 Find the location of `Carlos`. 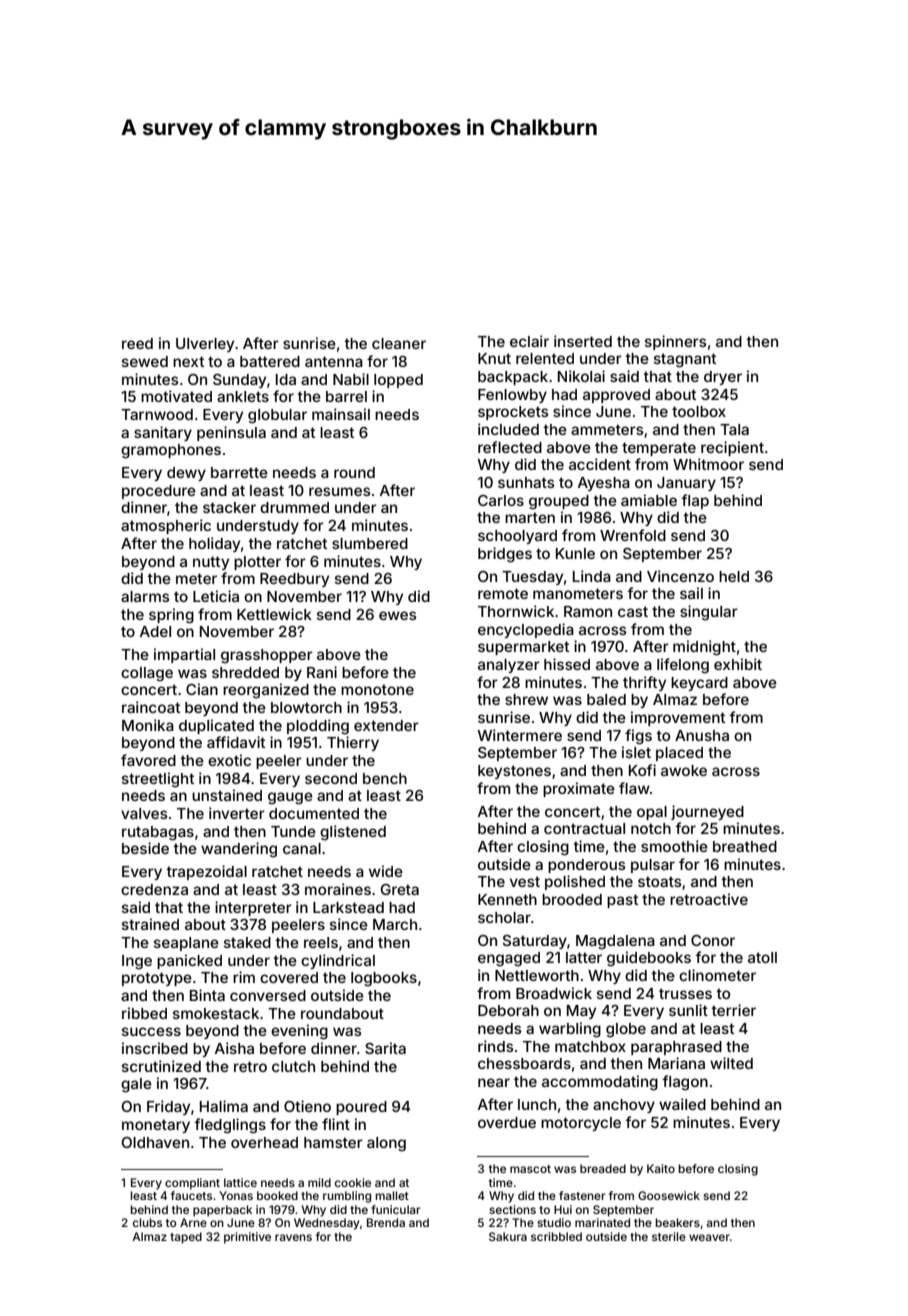

Carlos is located at coordinates (501, 500).
